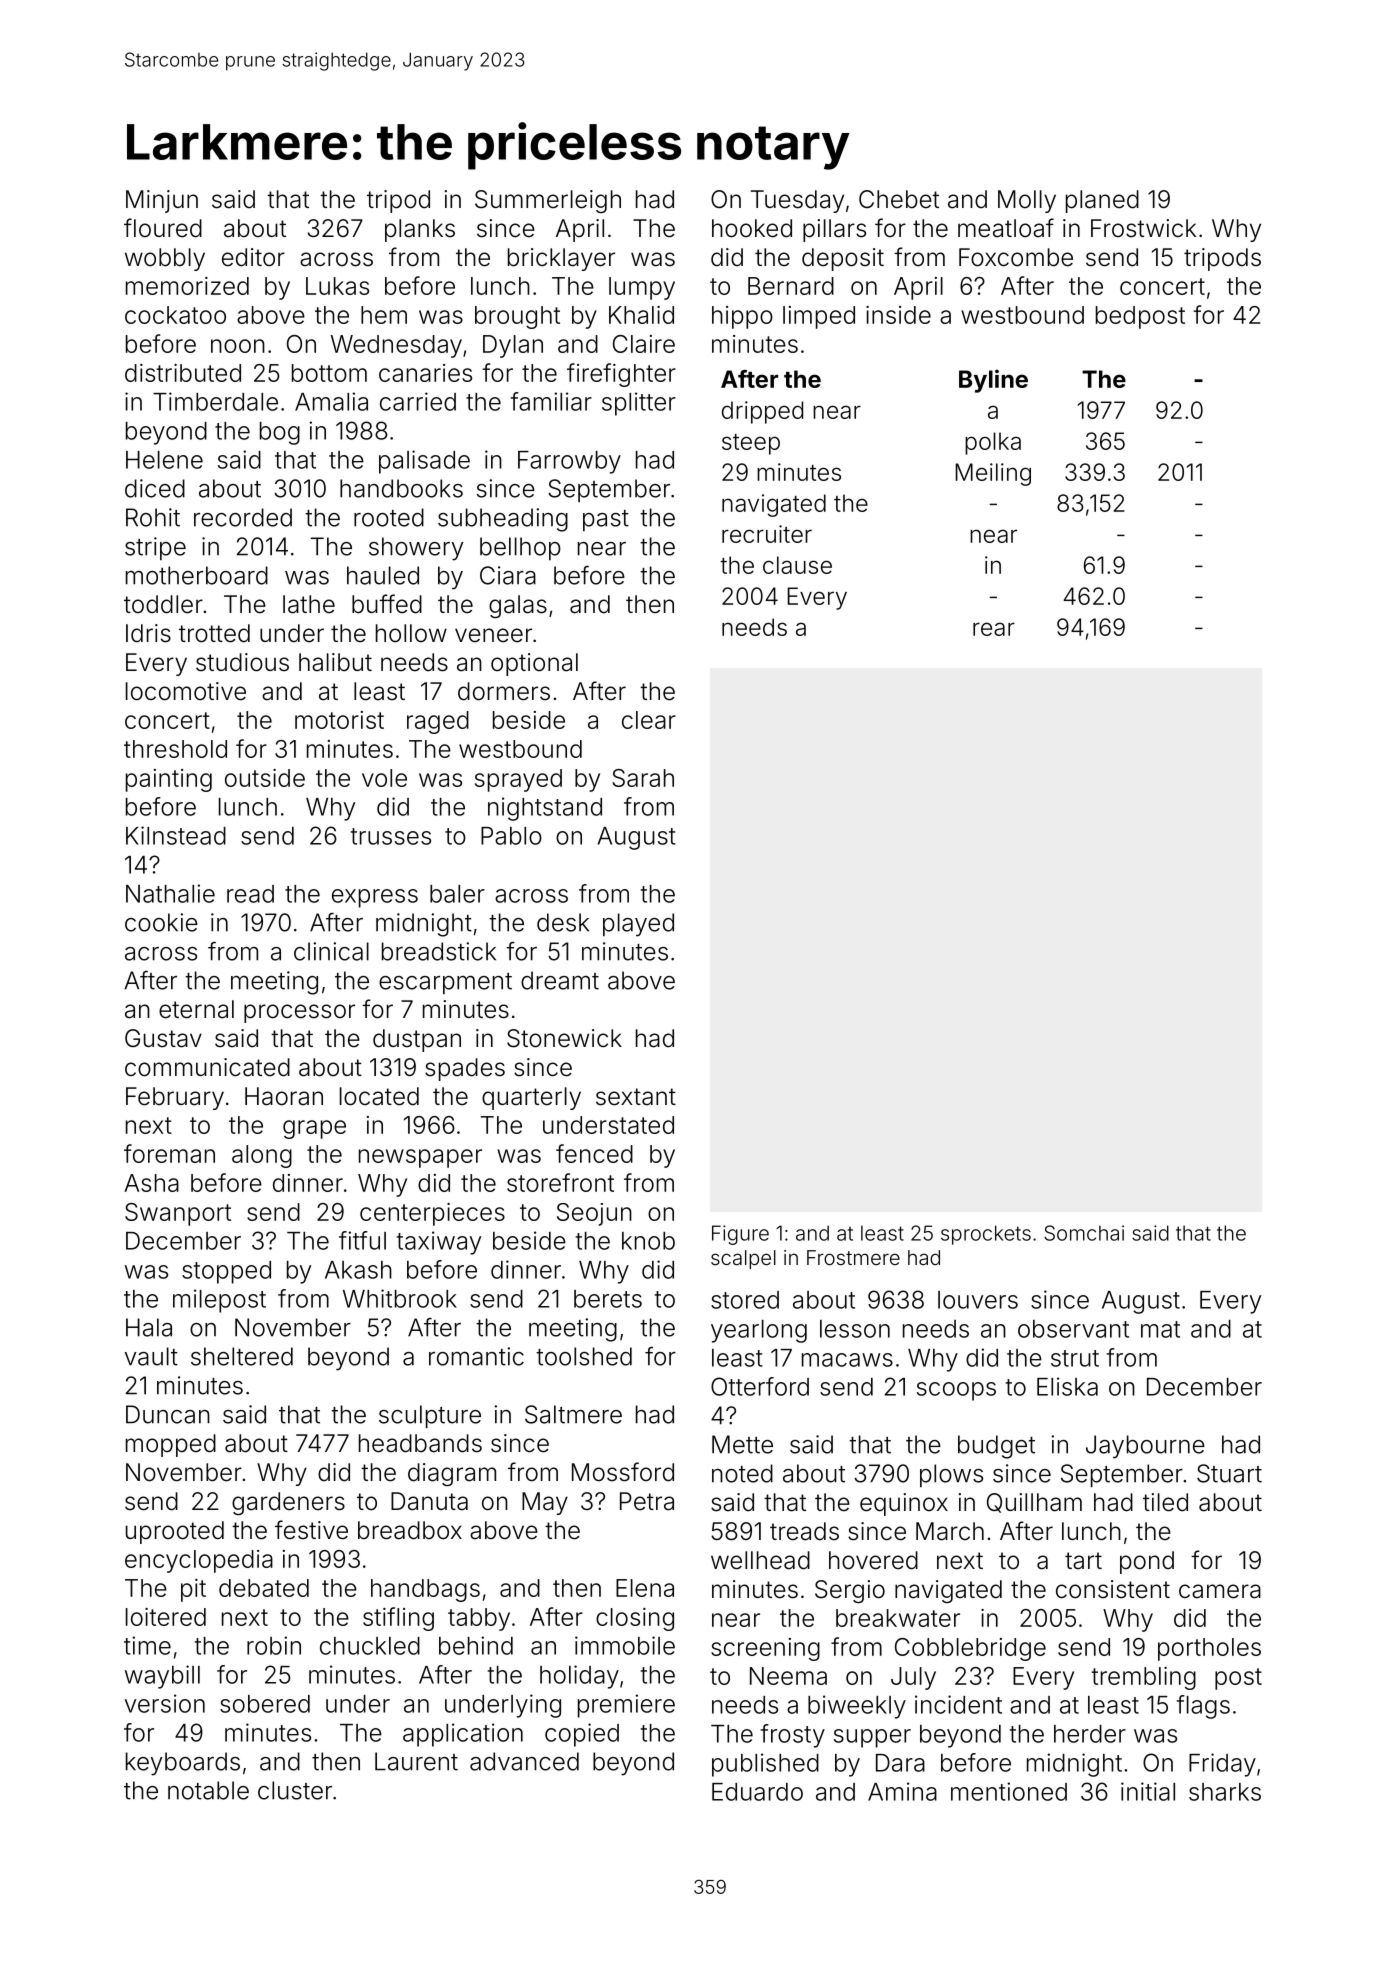  What do you see at coordinates (757, 1792) in the page?
I see `Eduardo` at bounding box center [757, 1792].
